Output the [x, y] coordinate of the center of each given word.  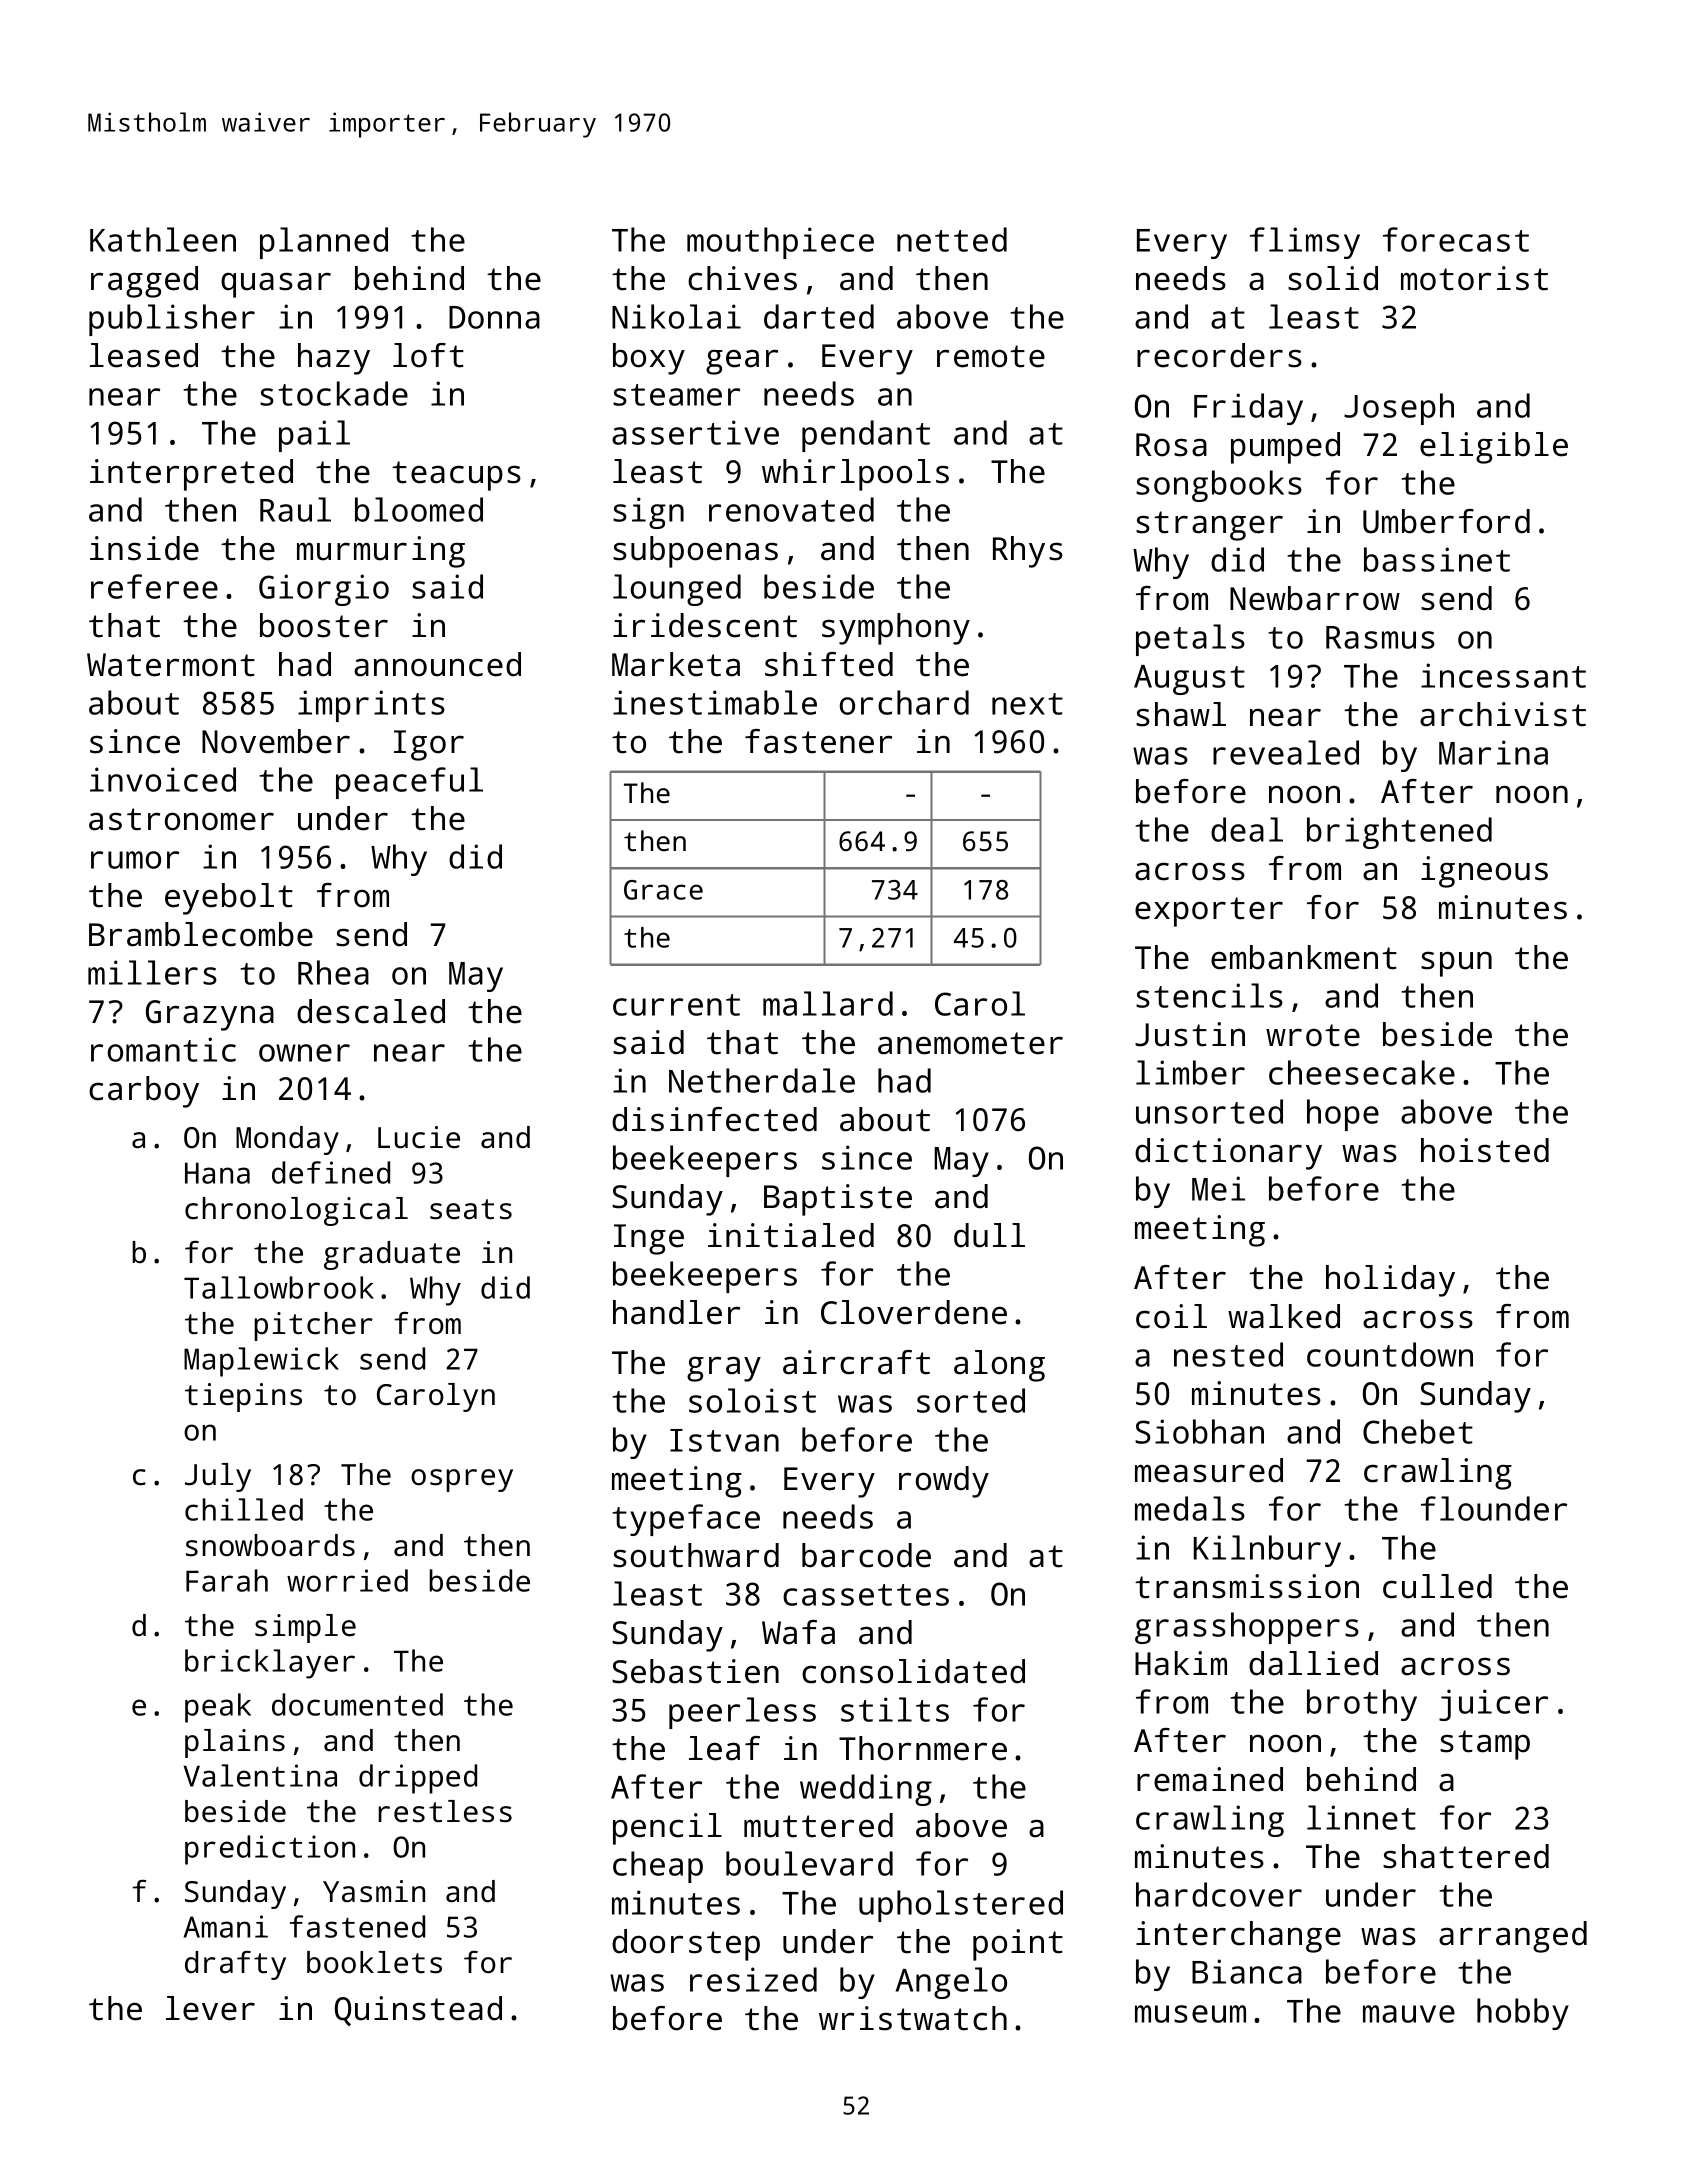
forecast [1456, 239]
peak [218, 1708]
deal [1247, 829]
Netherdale [762, 1080]
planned [324, 243]
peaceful [409, 783]
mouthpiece [780, 243]
